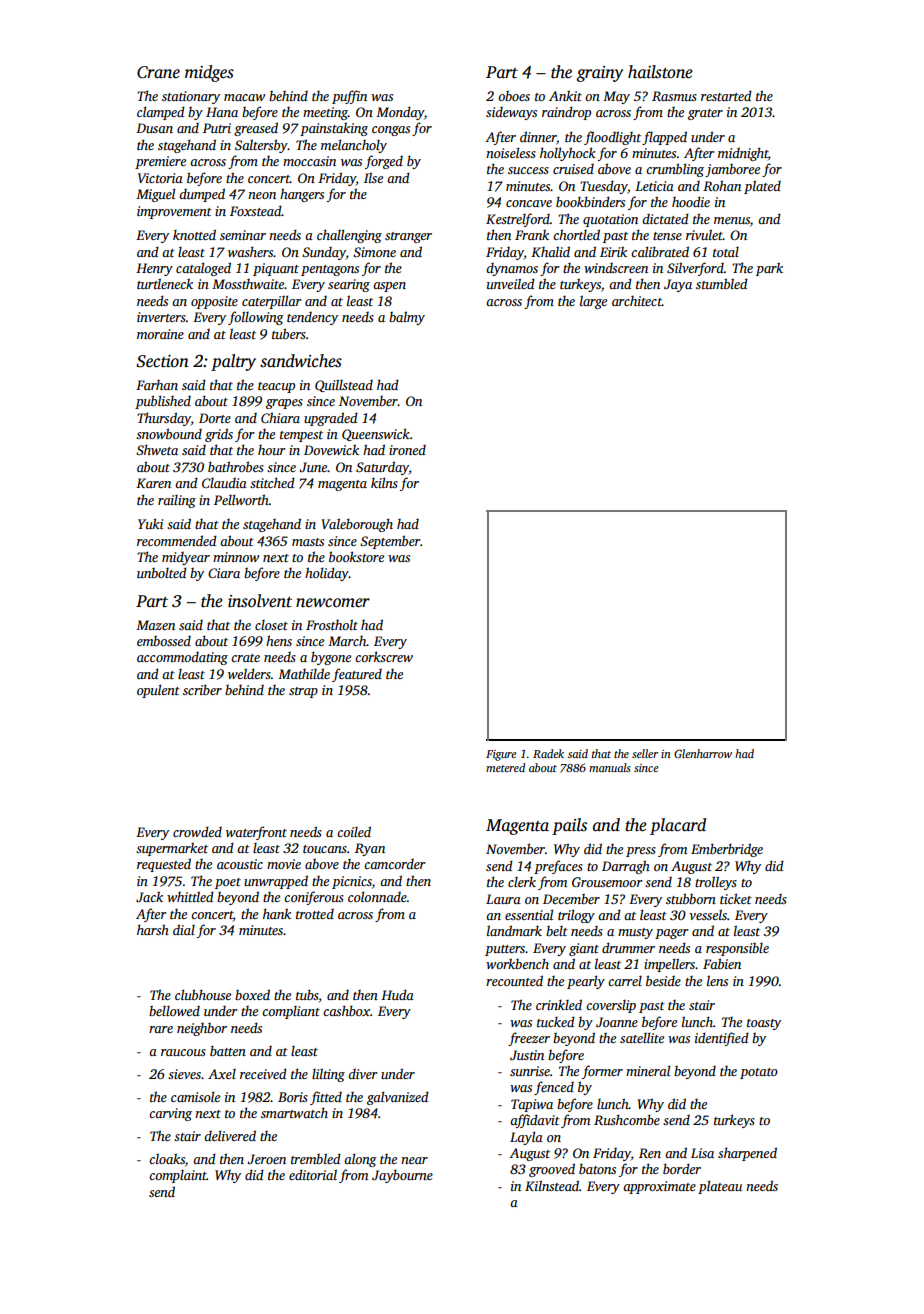  I want to click on Emberbridge, so click(727, 850).
